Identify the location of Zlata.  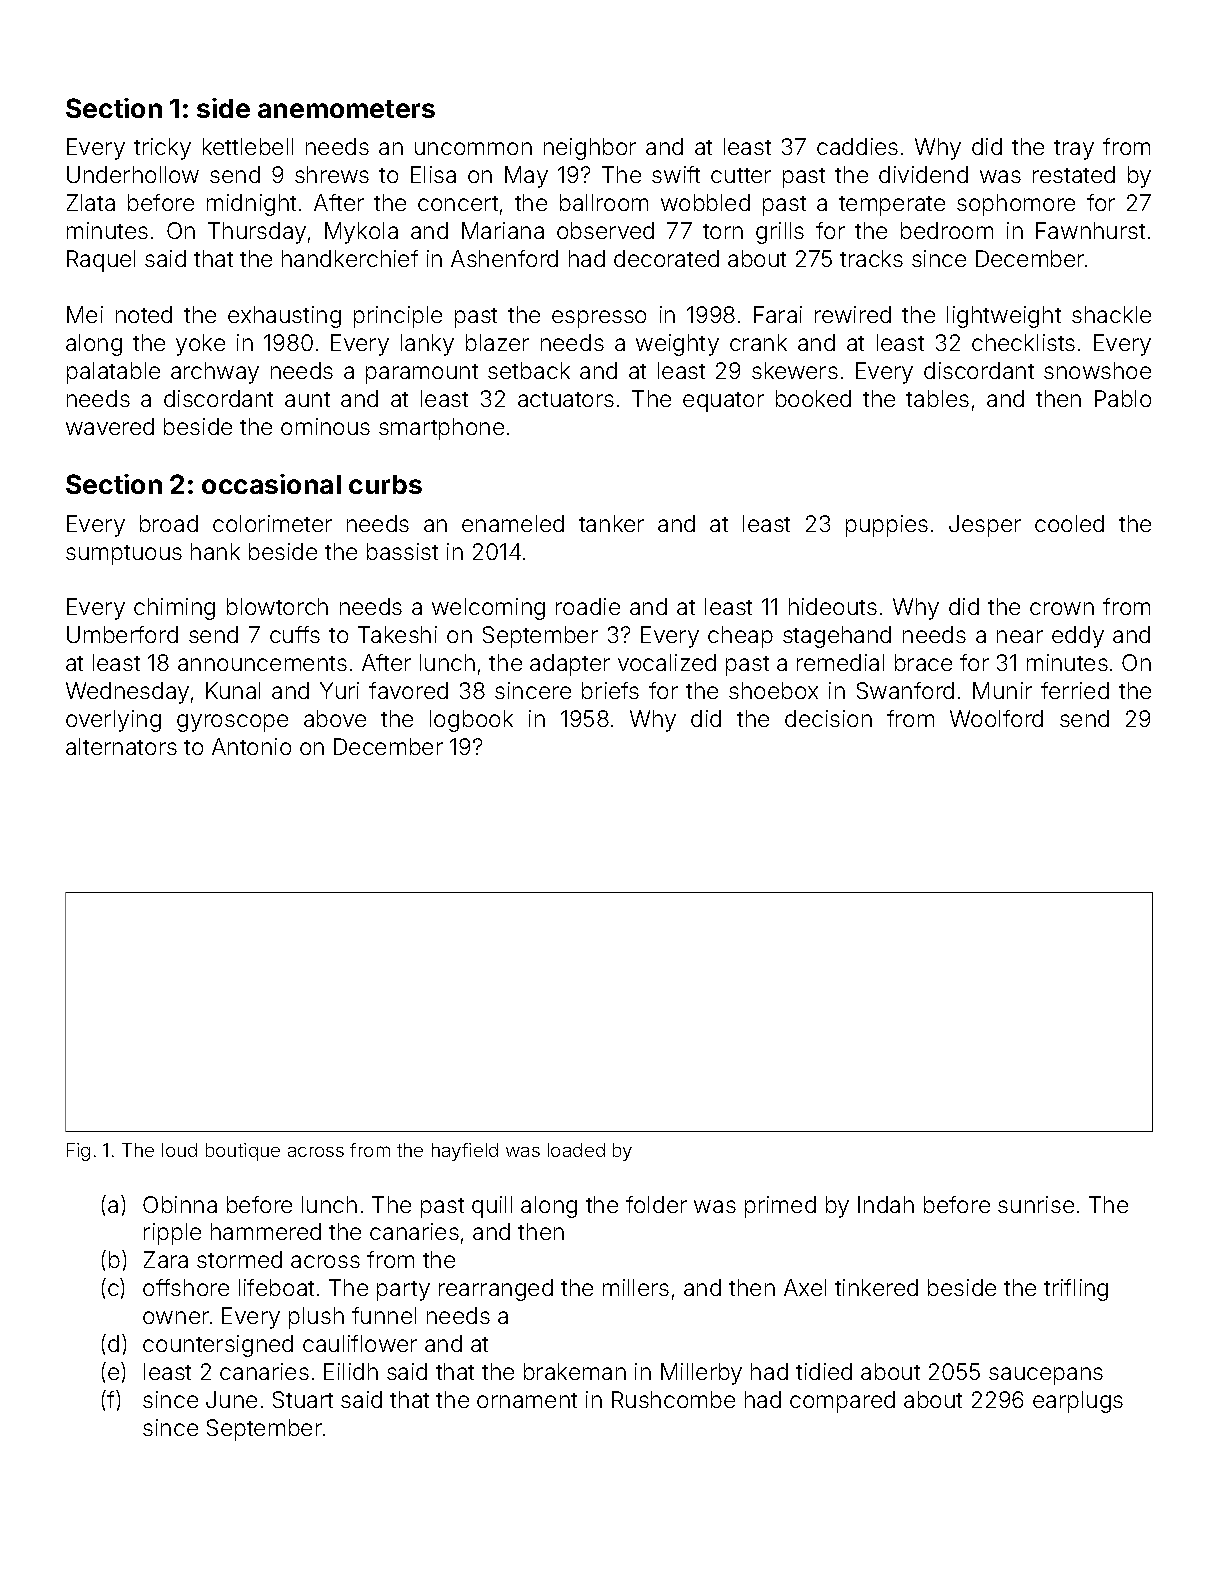
(91, 202).
